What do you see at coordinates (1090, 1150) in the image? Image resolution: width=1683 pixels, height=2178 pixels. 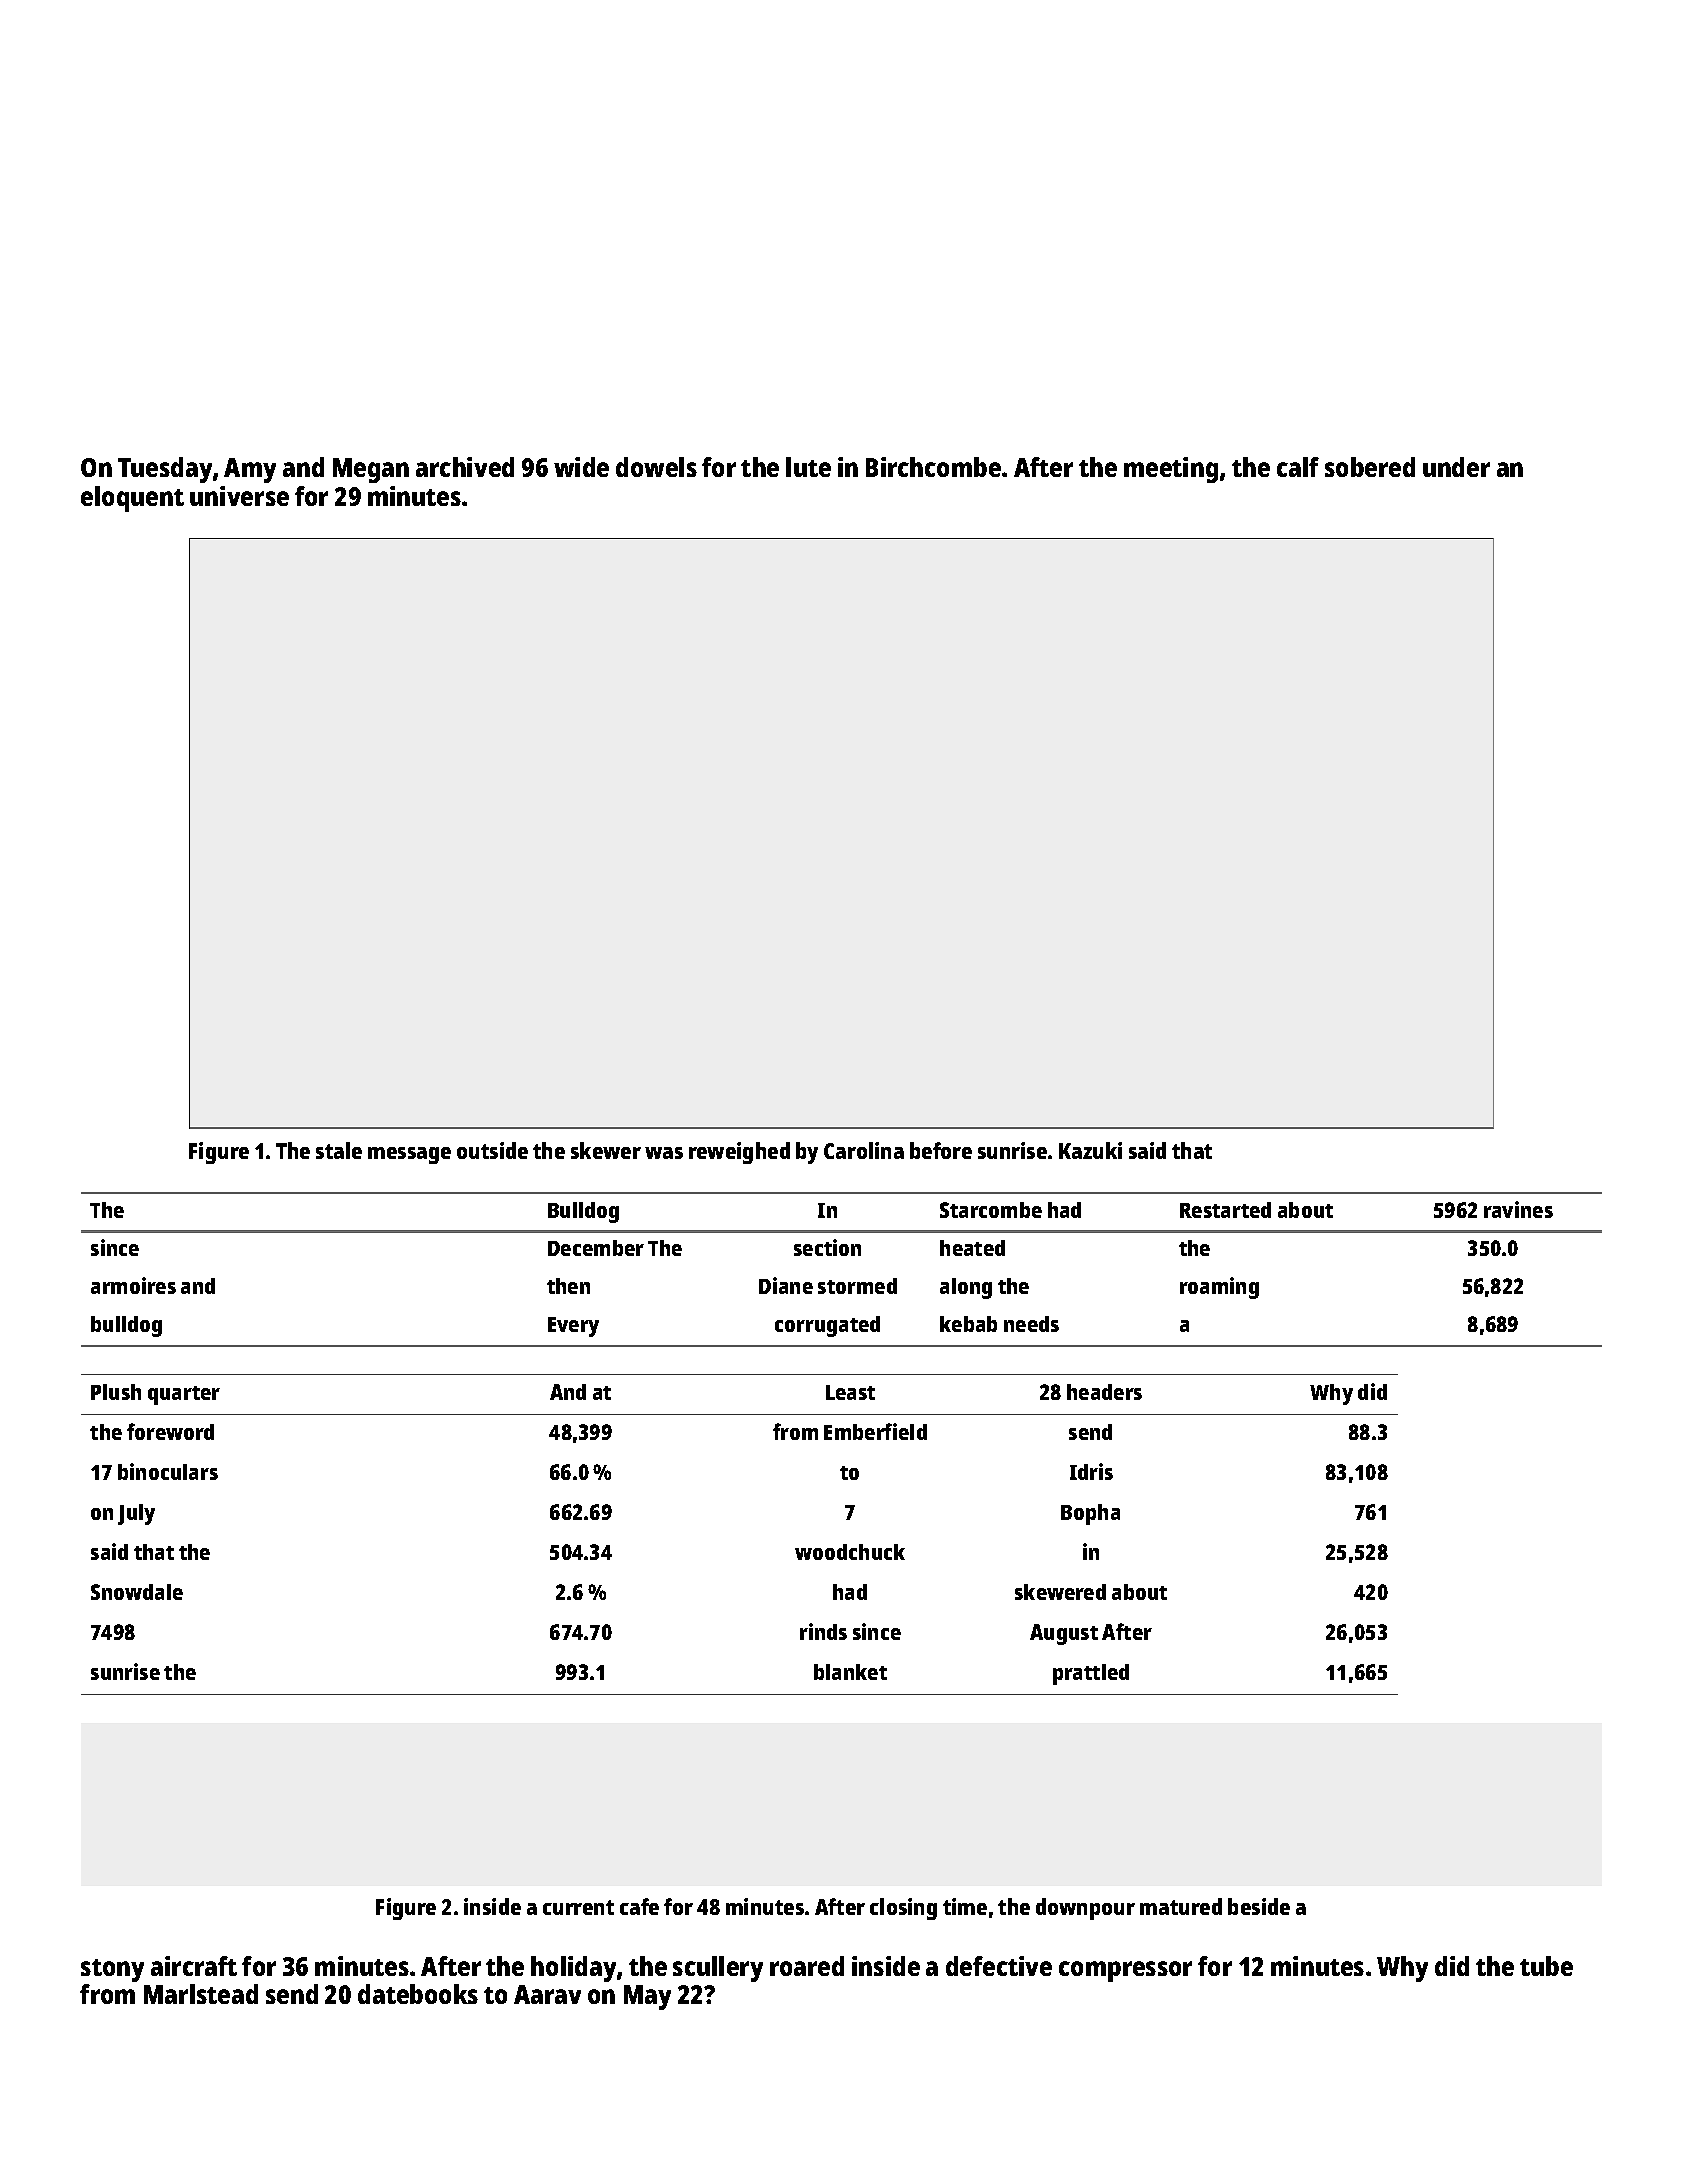 I see `Kazuki` at bounding box center [1090, 1150].
